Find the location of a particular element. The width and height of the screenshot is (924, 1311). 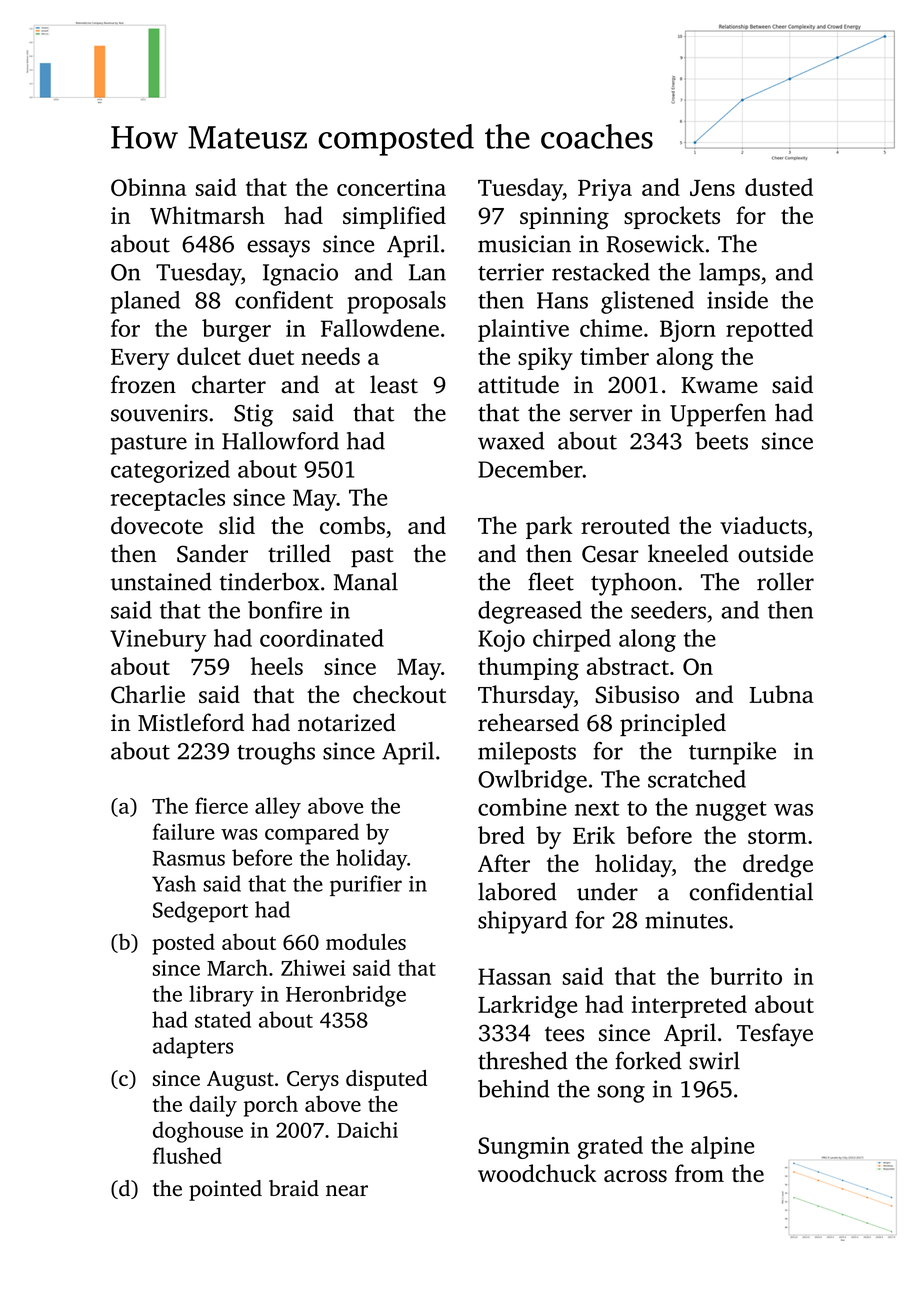

Jens is located at coordinates (712, 188).
